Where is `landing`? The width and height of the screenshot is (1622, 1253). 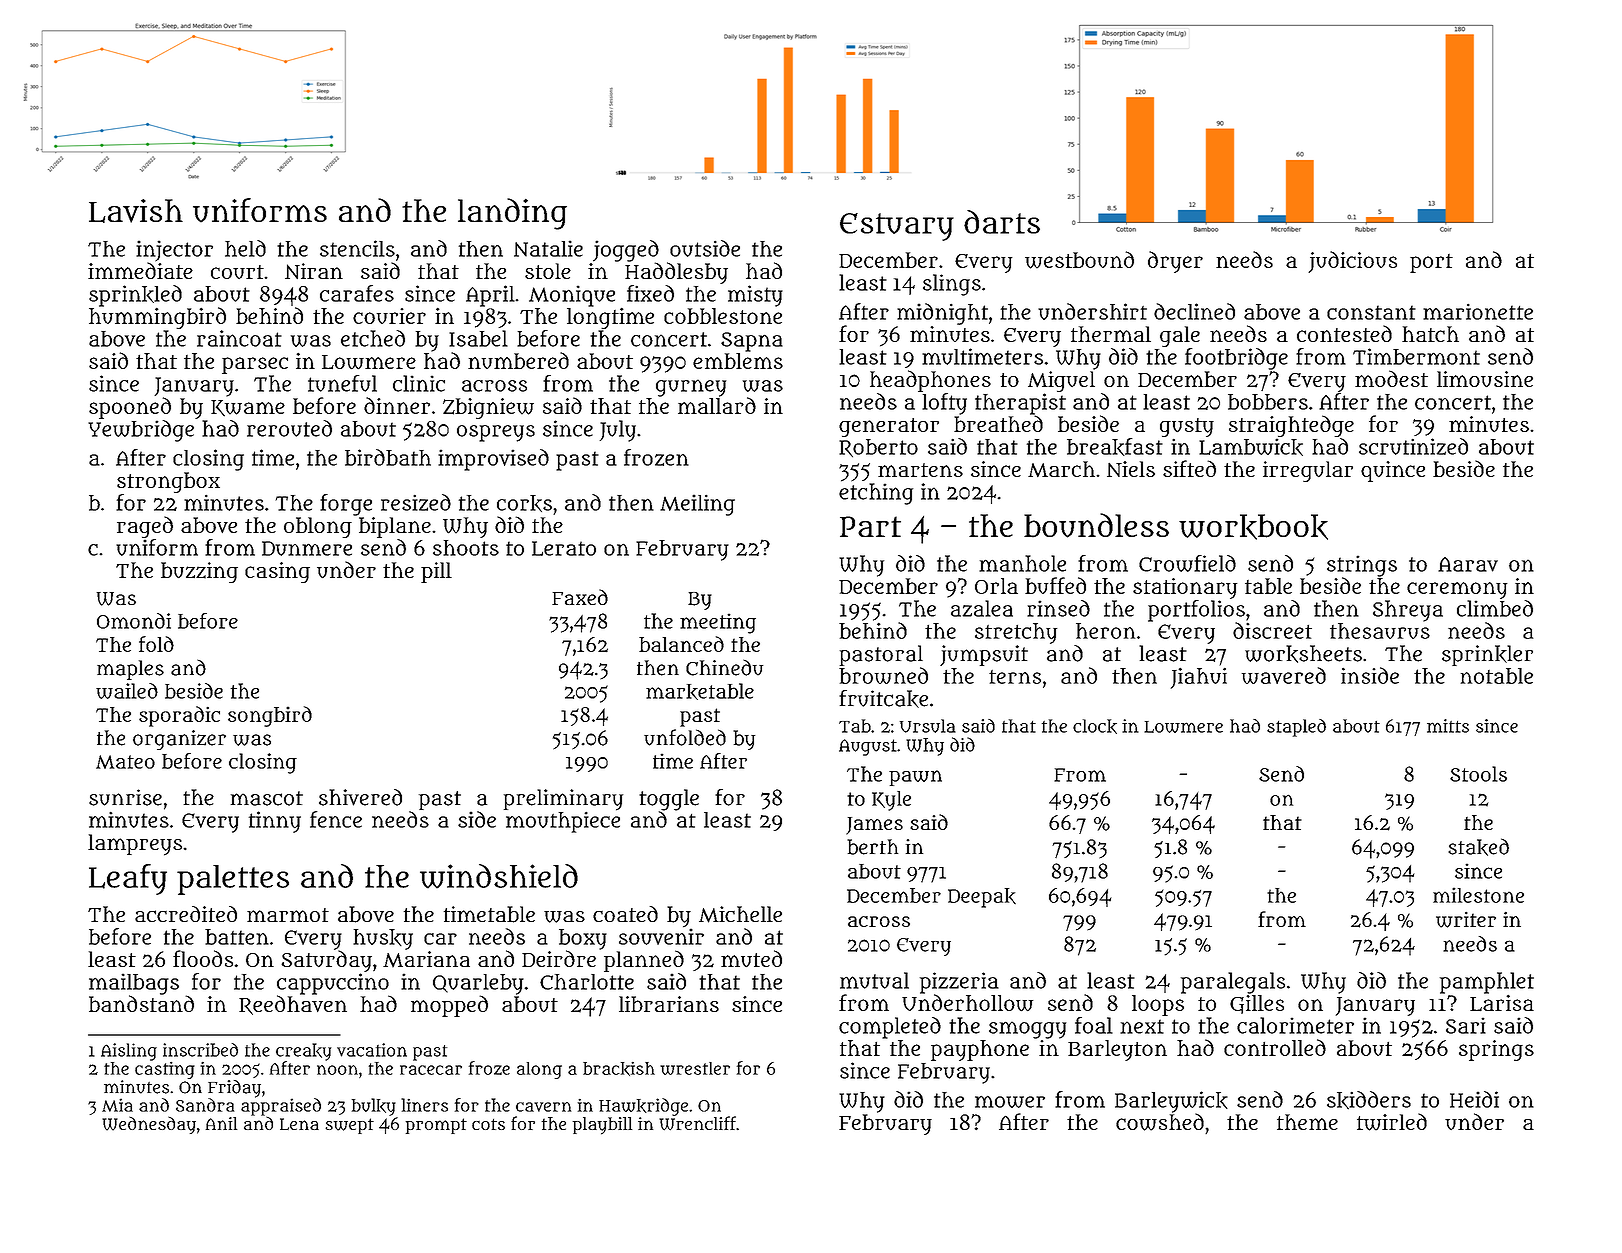
landing is located at coordinates (512, 214).
